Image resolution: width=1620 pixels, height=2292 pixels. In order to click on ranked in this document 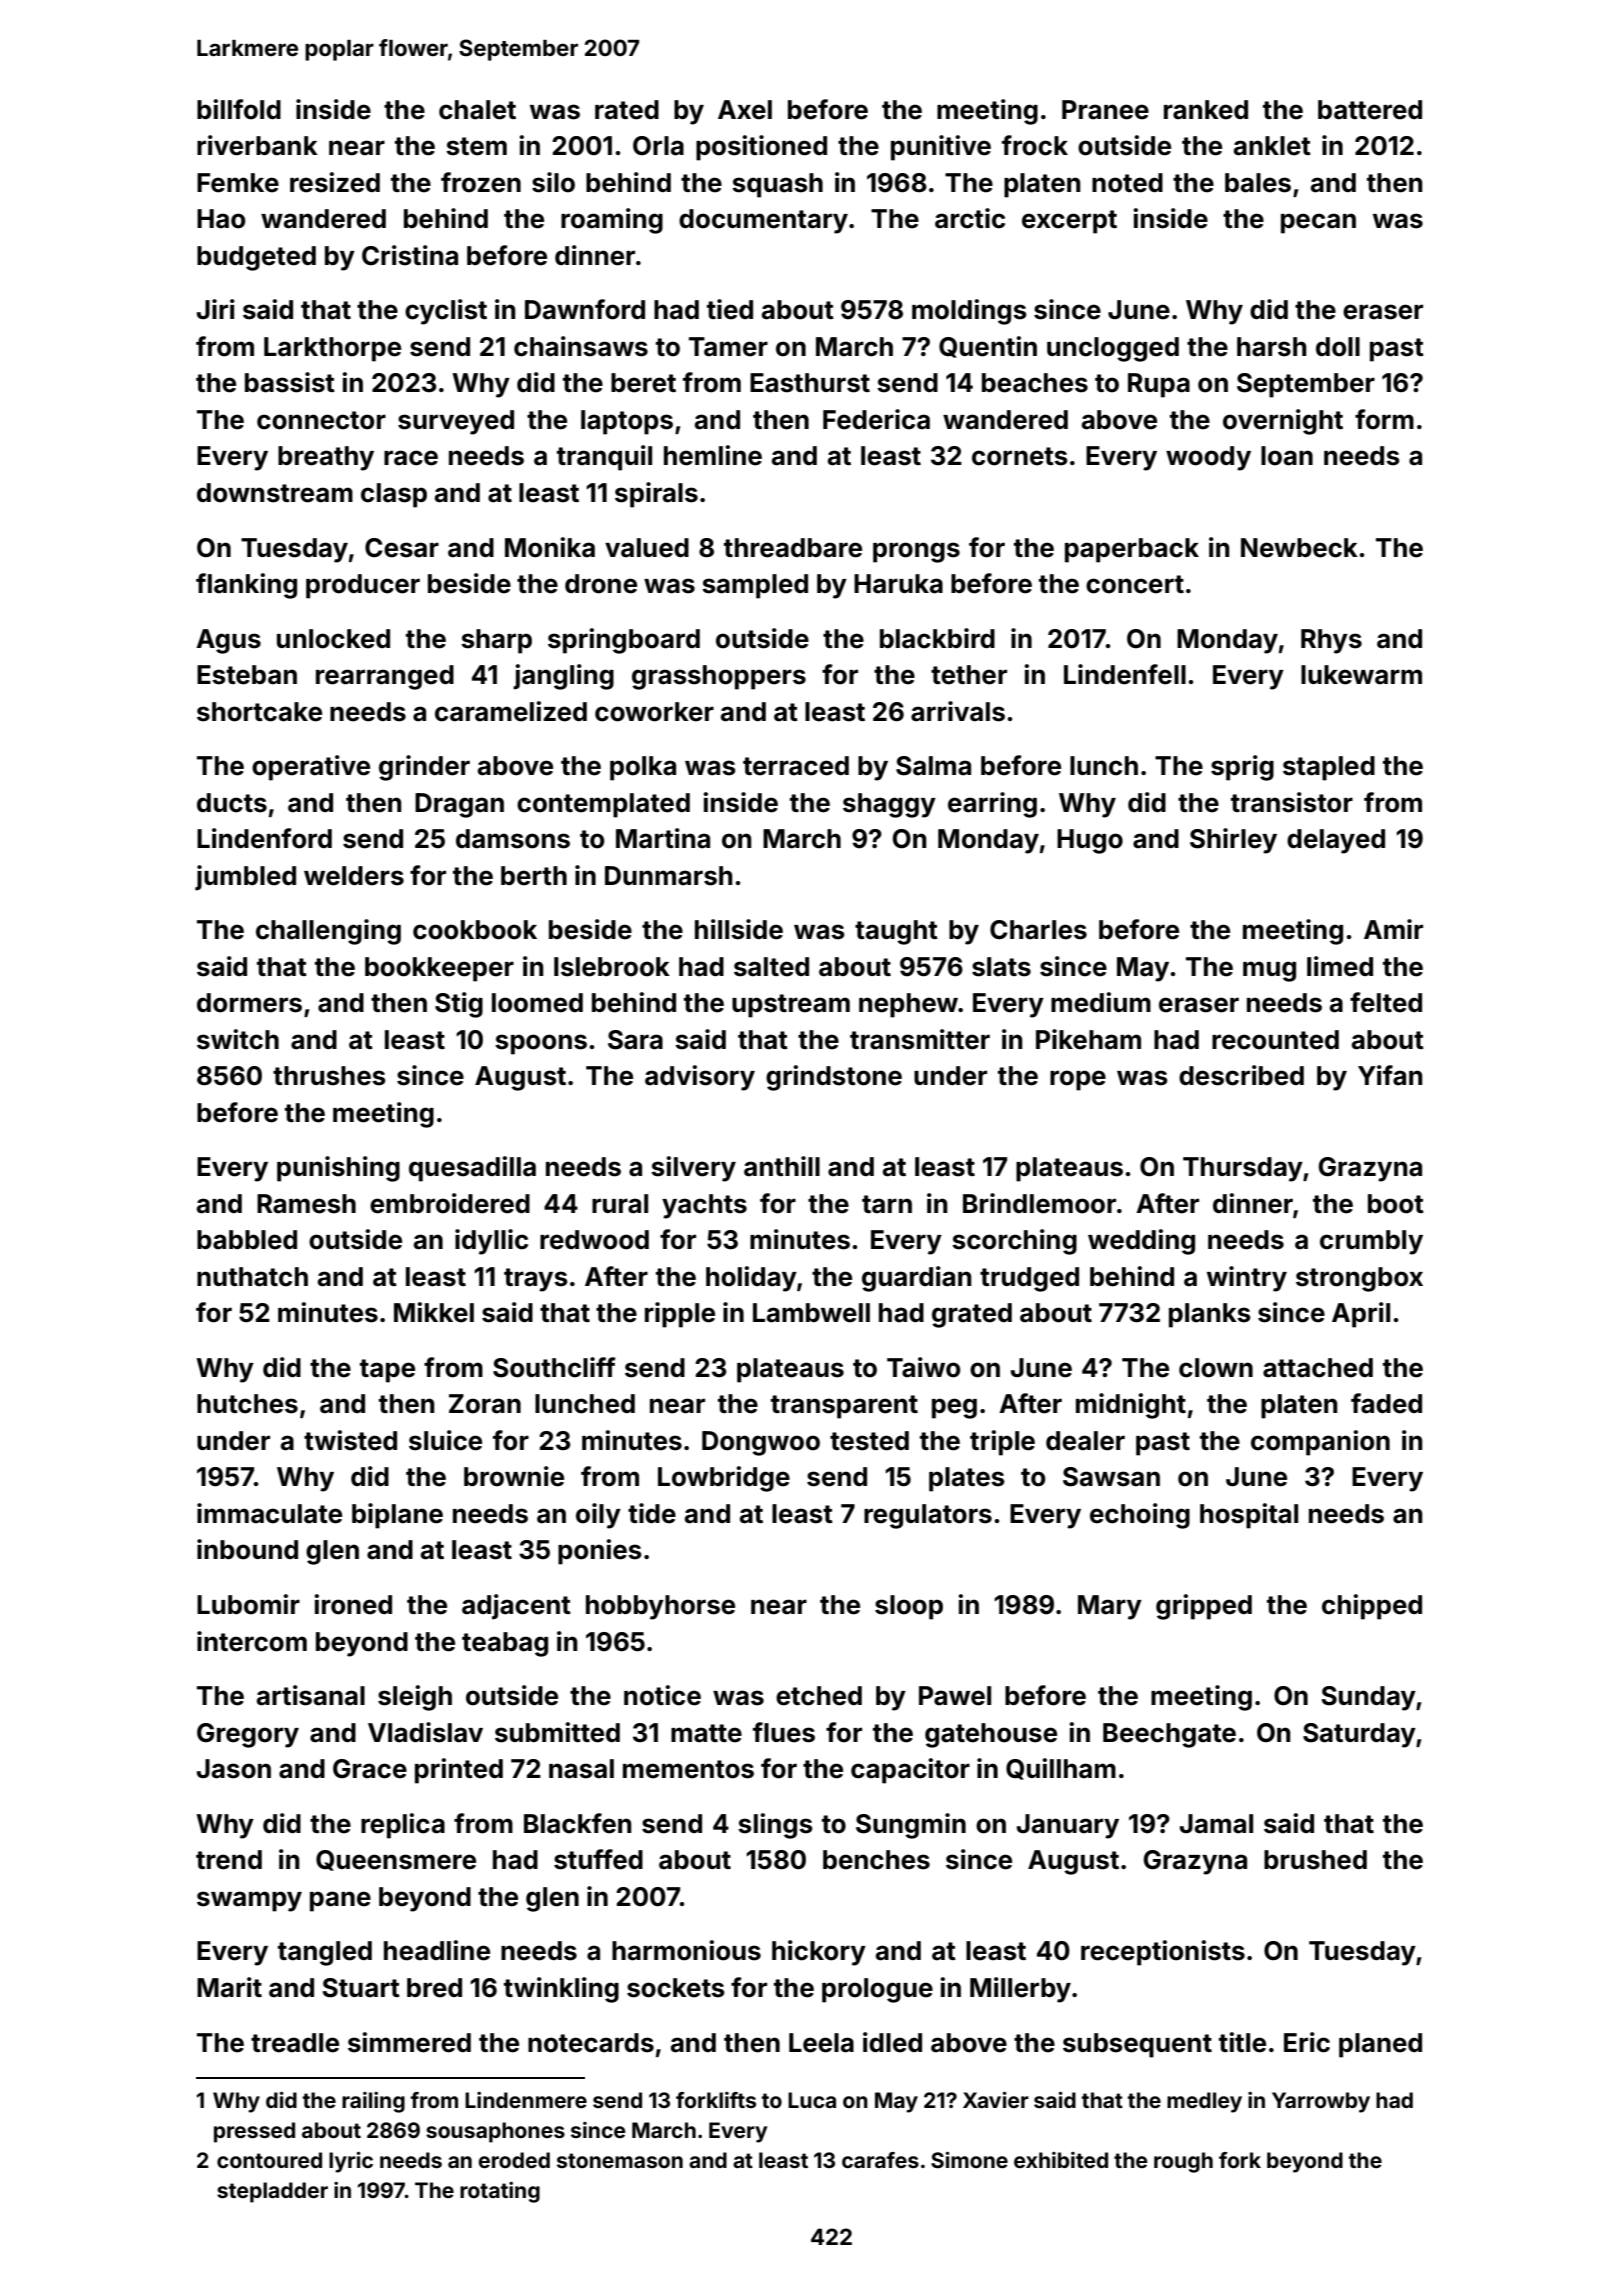, I will do `click(1206, 110)`.
